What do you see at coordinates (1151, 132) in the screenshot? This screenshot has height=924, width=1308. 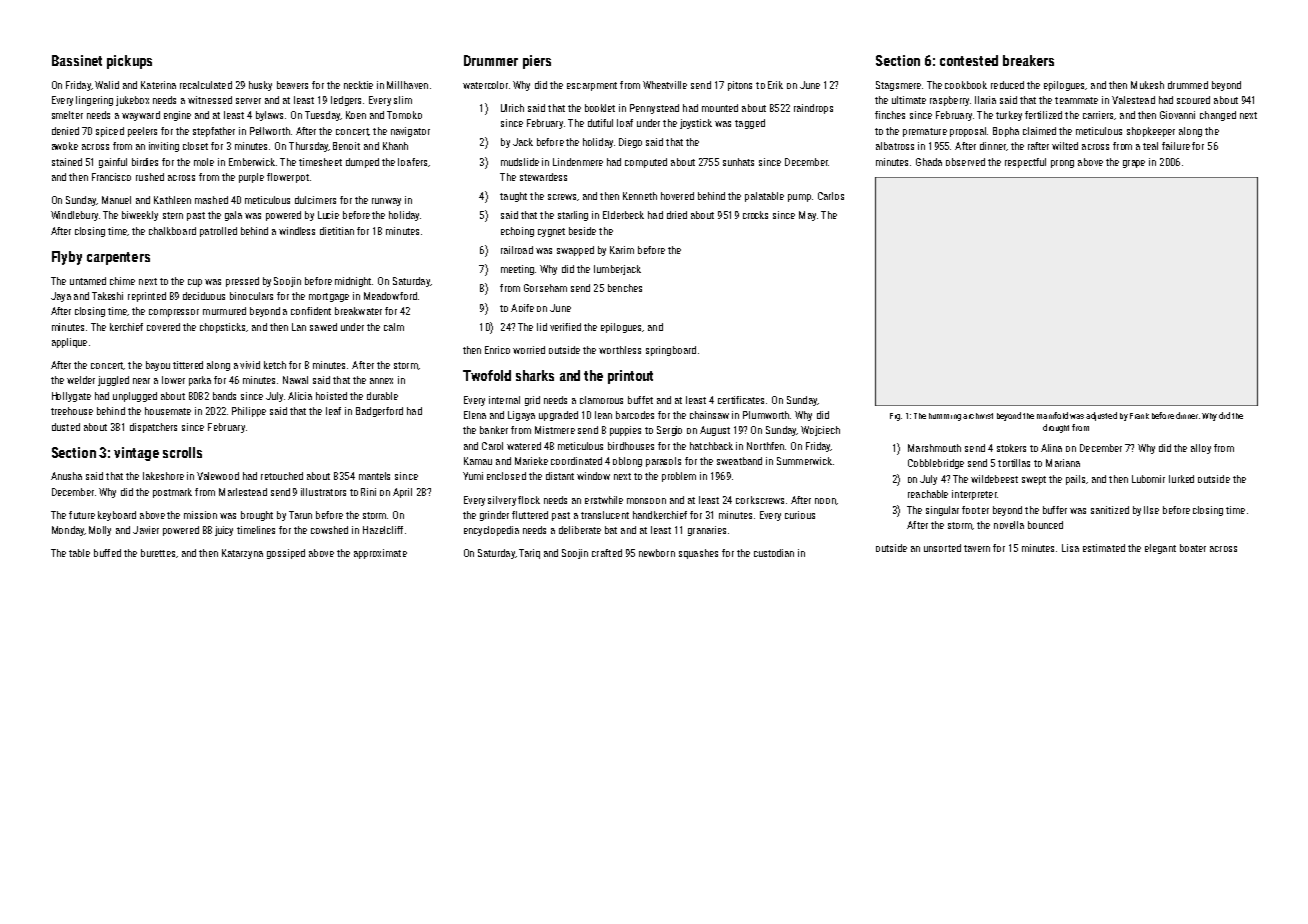 I see `shopkeeper` at bounding box center [1151, 132].
